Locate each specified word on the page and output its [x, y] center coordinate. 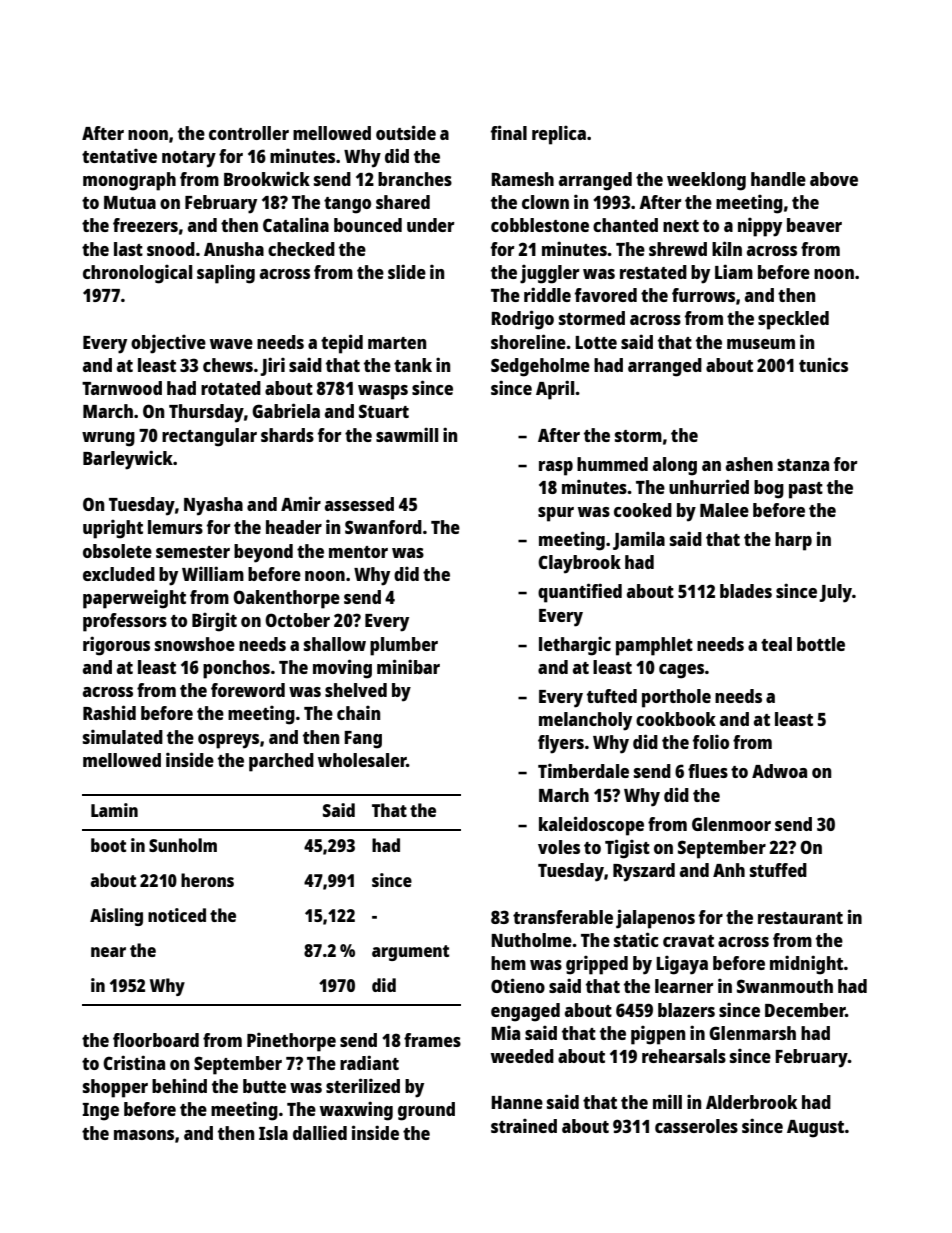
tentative [119, 155]
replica [559, 135]
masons [144, 1135]
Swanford [383, 527]
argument [410, 953]
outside [406, 132]
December [805, 1010]
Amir [301, 503]
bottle [821, 644]
